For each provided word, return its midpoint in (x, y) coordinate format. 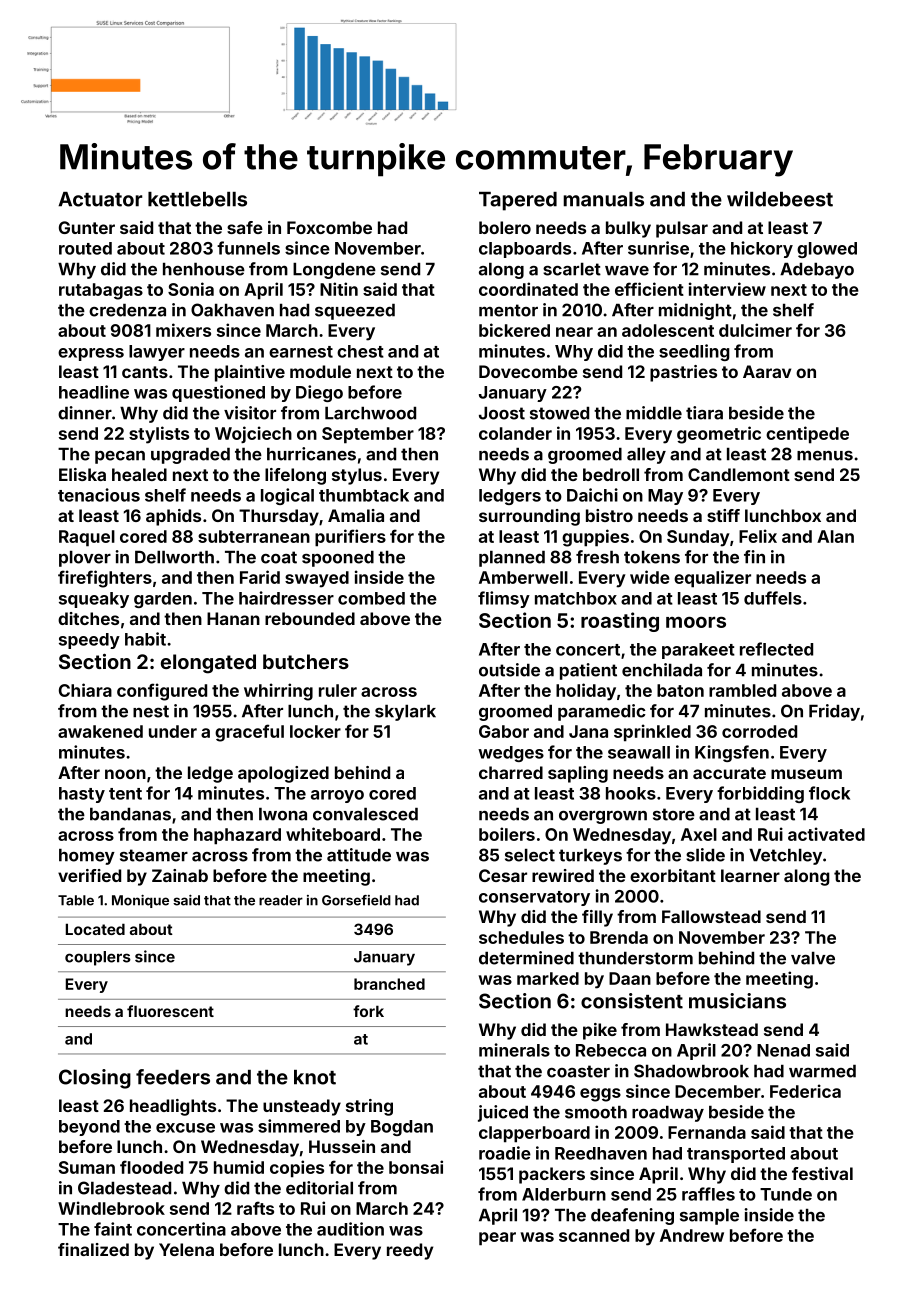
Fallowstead (711, 916)
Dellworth (174, 557)
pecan (120, 457)
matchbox (576, 598)
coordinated (528, 289)
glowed (827, 250)
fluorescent (170, 1011)
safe (245, 227)
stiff (723, 515)
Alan (835, 536)
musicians (737, 1001)
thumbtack (364, 495)
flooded (151, 1167)
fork (368, 1011)
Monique (140, 901)
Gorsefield (356, 900)
